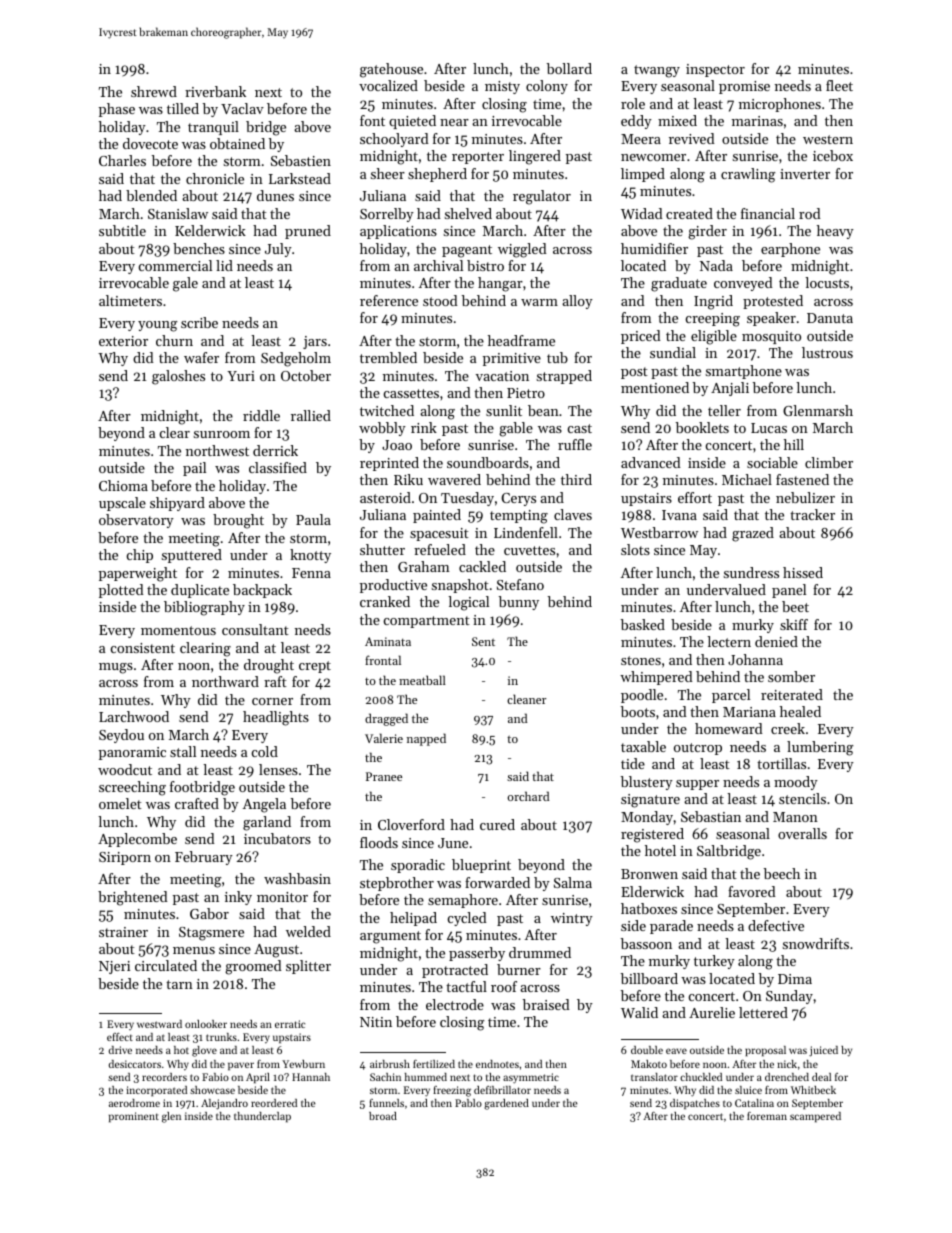  What do you see at coordinates (134, 1117) in the document?
I see `prominent` at bounding box center [134, 1117].
